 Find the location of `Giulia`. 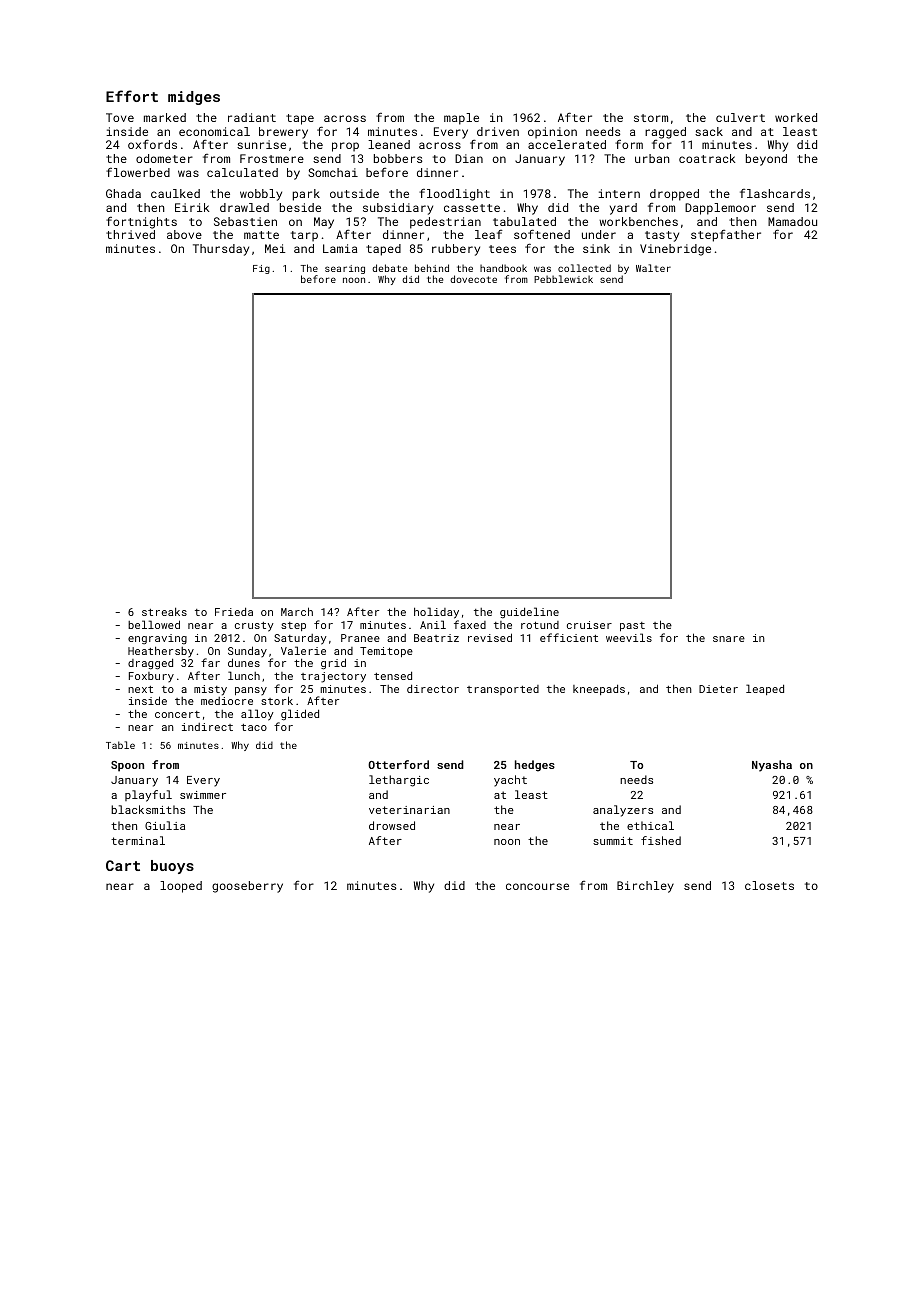

Giulia is located at coordinates (165, 825).
